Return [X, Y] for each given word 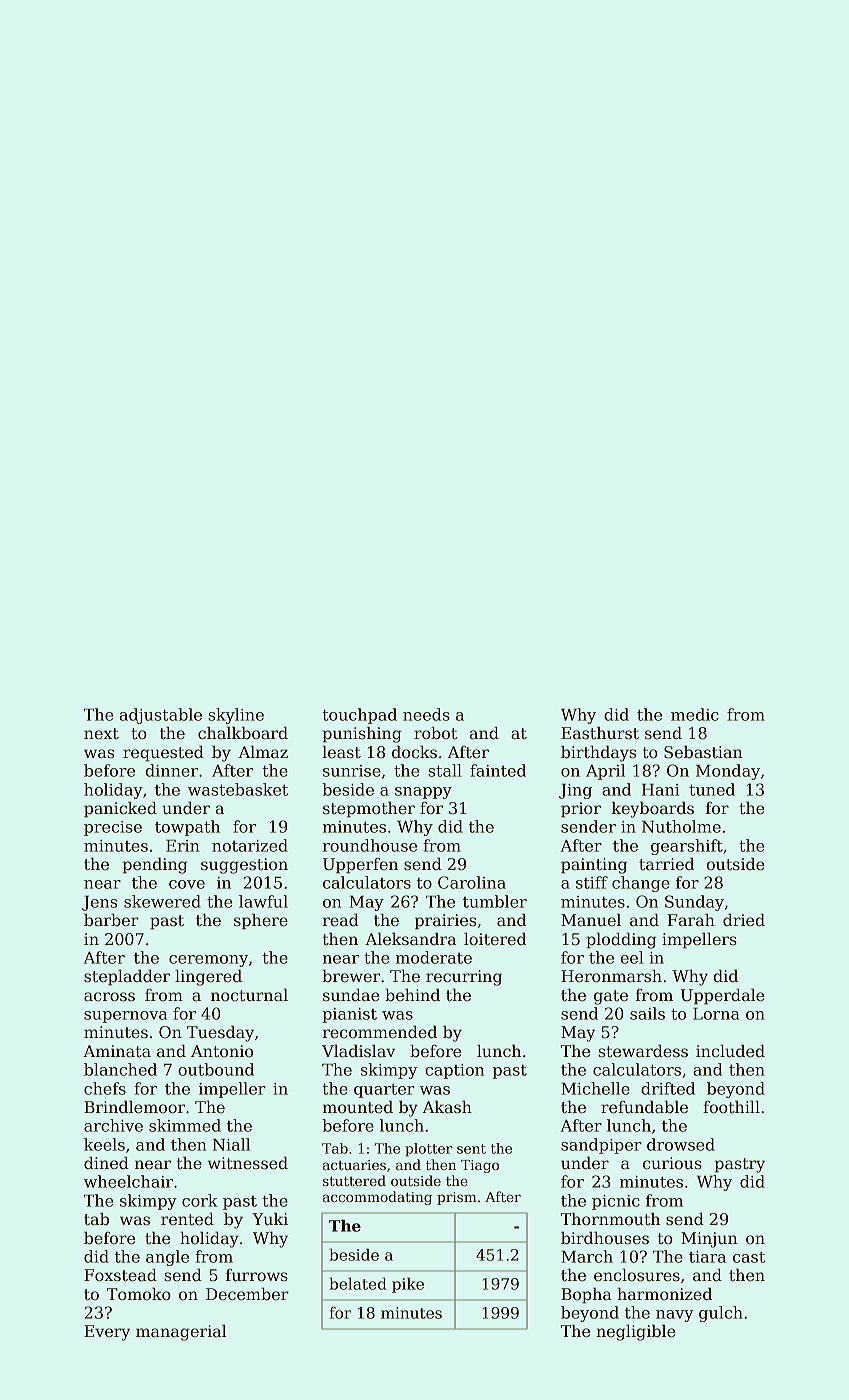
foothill [731, 1107]
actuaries [354, 1165]
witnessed [248, 1163]
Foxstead [120, 1275]
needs [426, 714]
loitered [495, 939]
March [587, 1256]
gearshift [687, 847]
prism [457, 1198]
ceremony [208, 961]
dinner [172, 770]
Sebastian [703, 752]
